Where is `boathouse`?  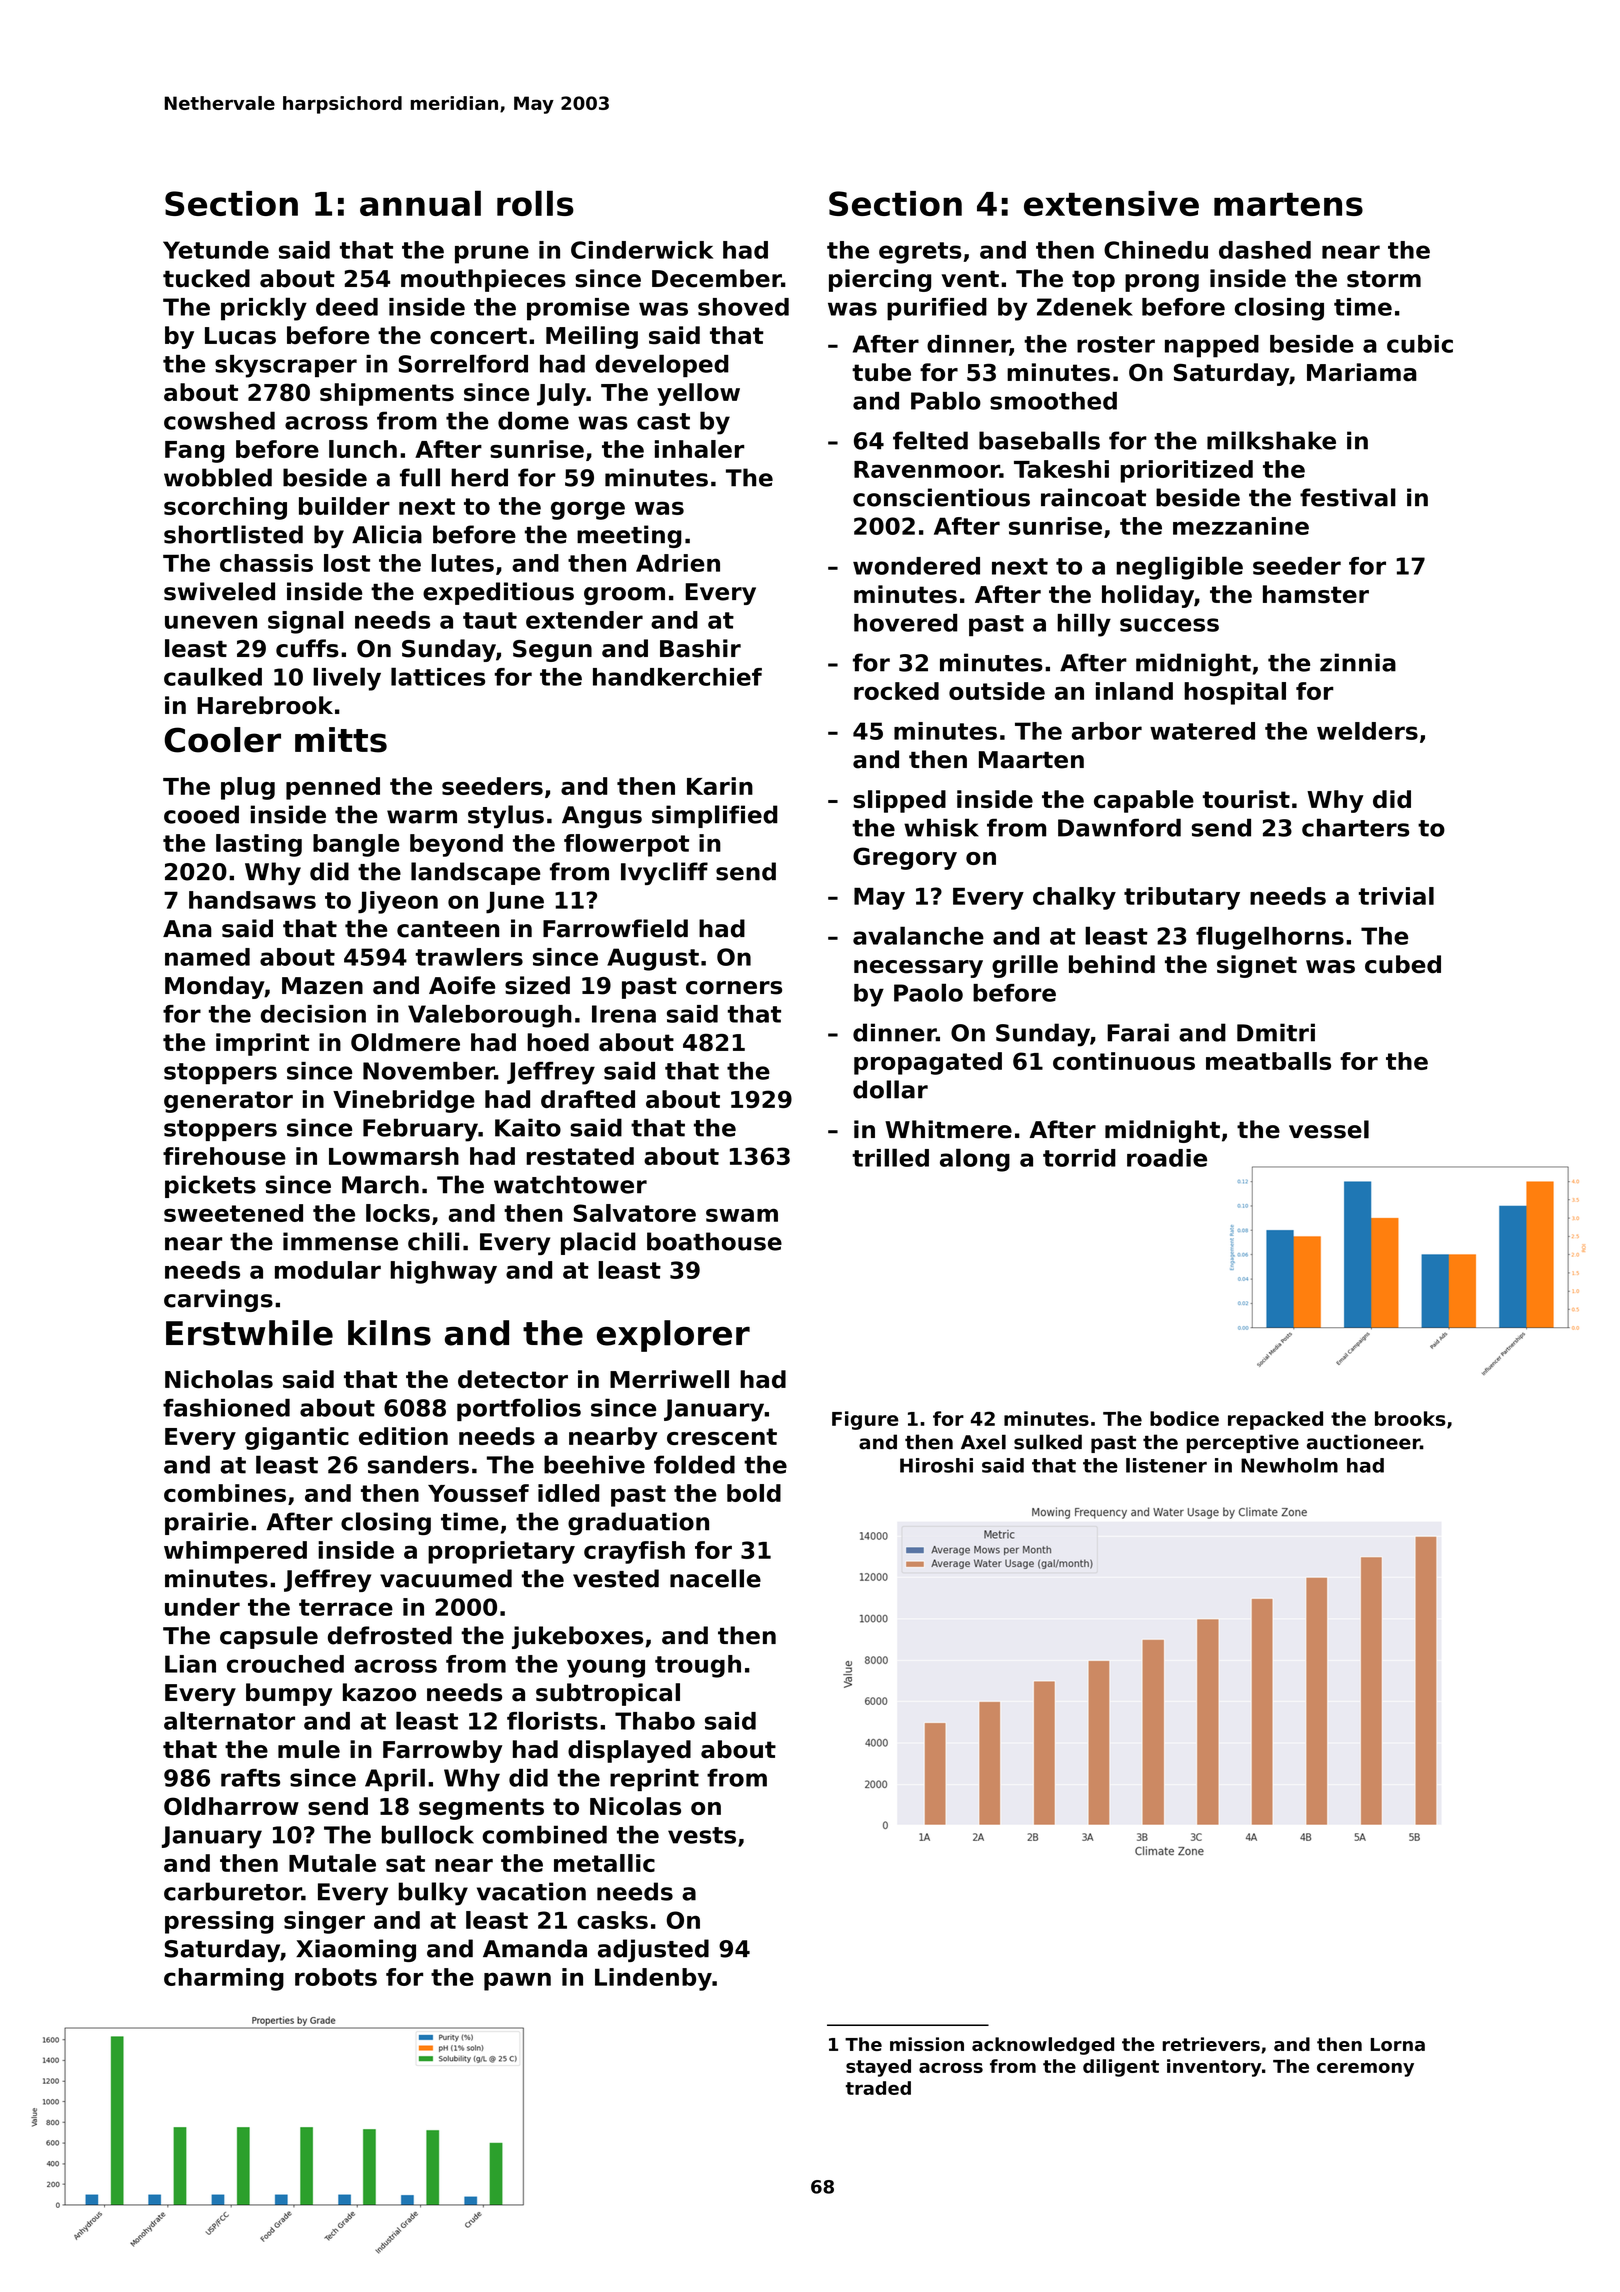
boathouse is located at coordinates (714, 1241).
